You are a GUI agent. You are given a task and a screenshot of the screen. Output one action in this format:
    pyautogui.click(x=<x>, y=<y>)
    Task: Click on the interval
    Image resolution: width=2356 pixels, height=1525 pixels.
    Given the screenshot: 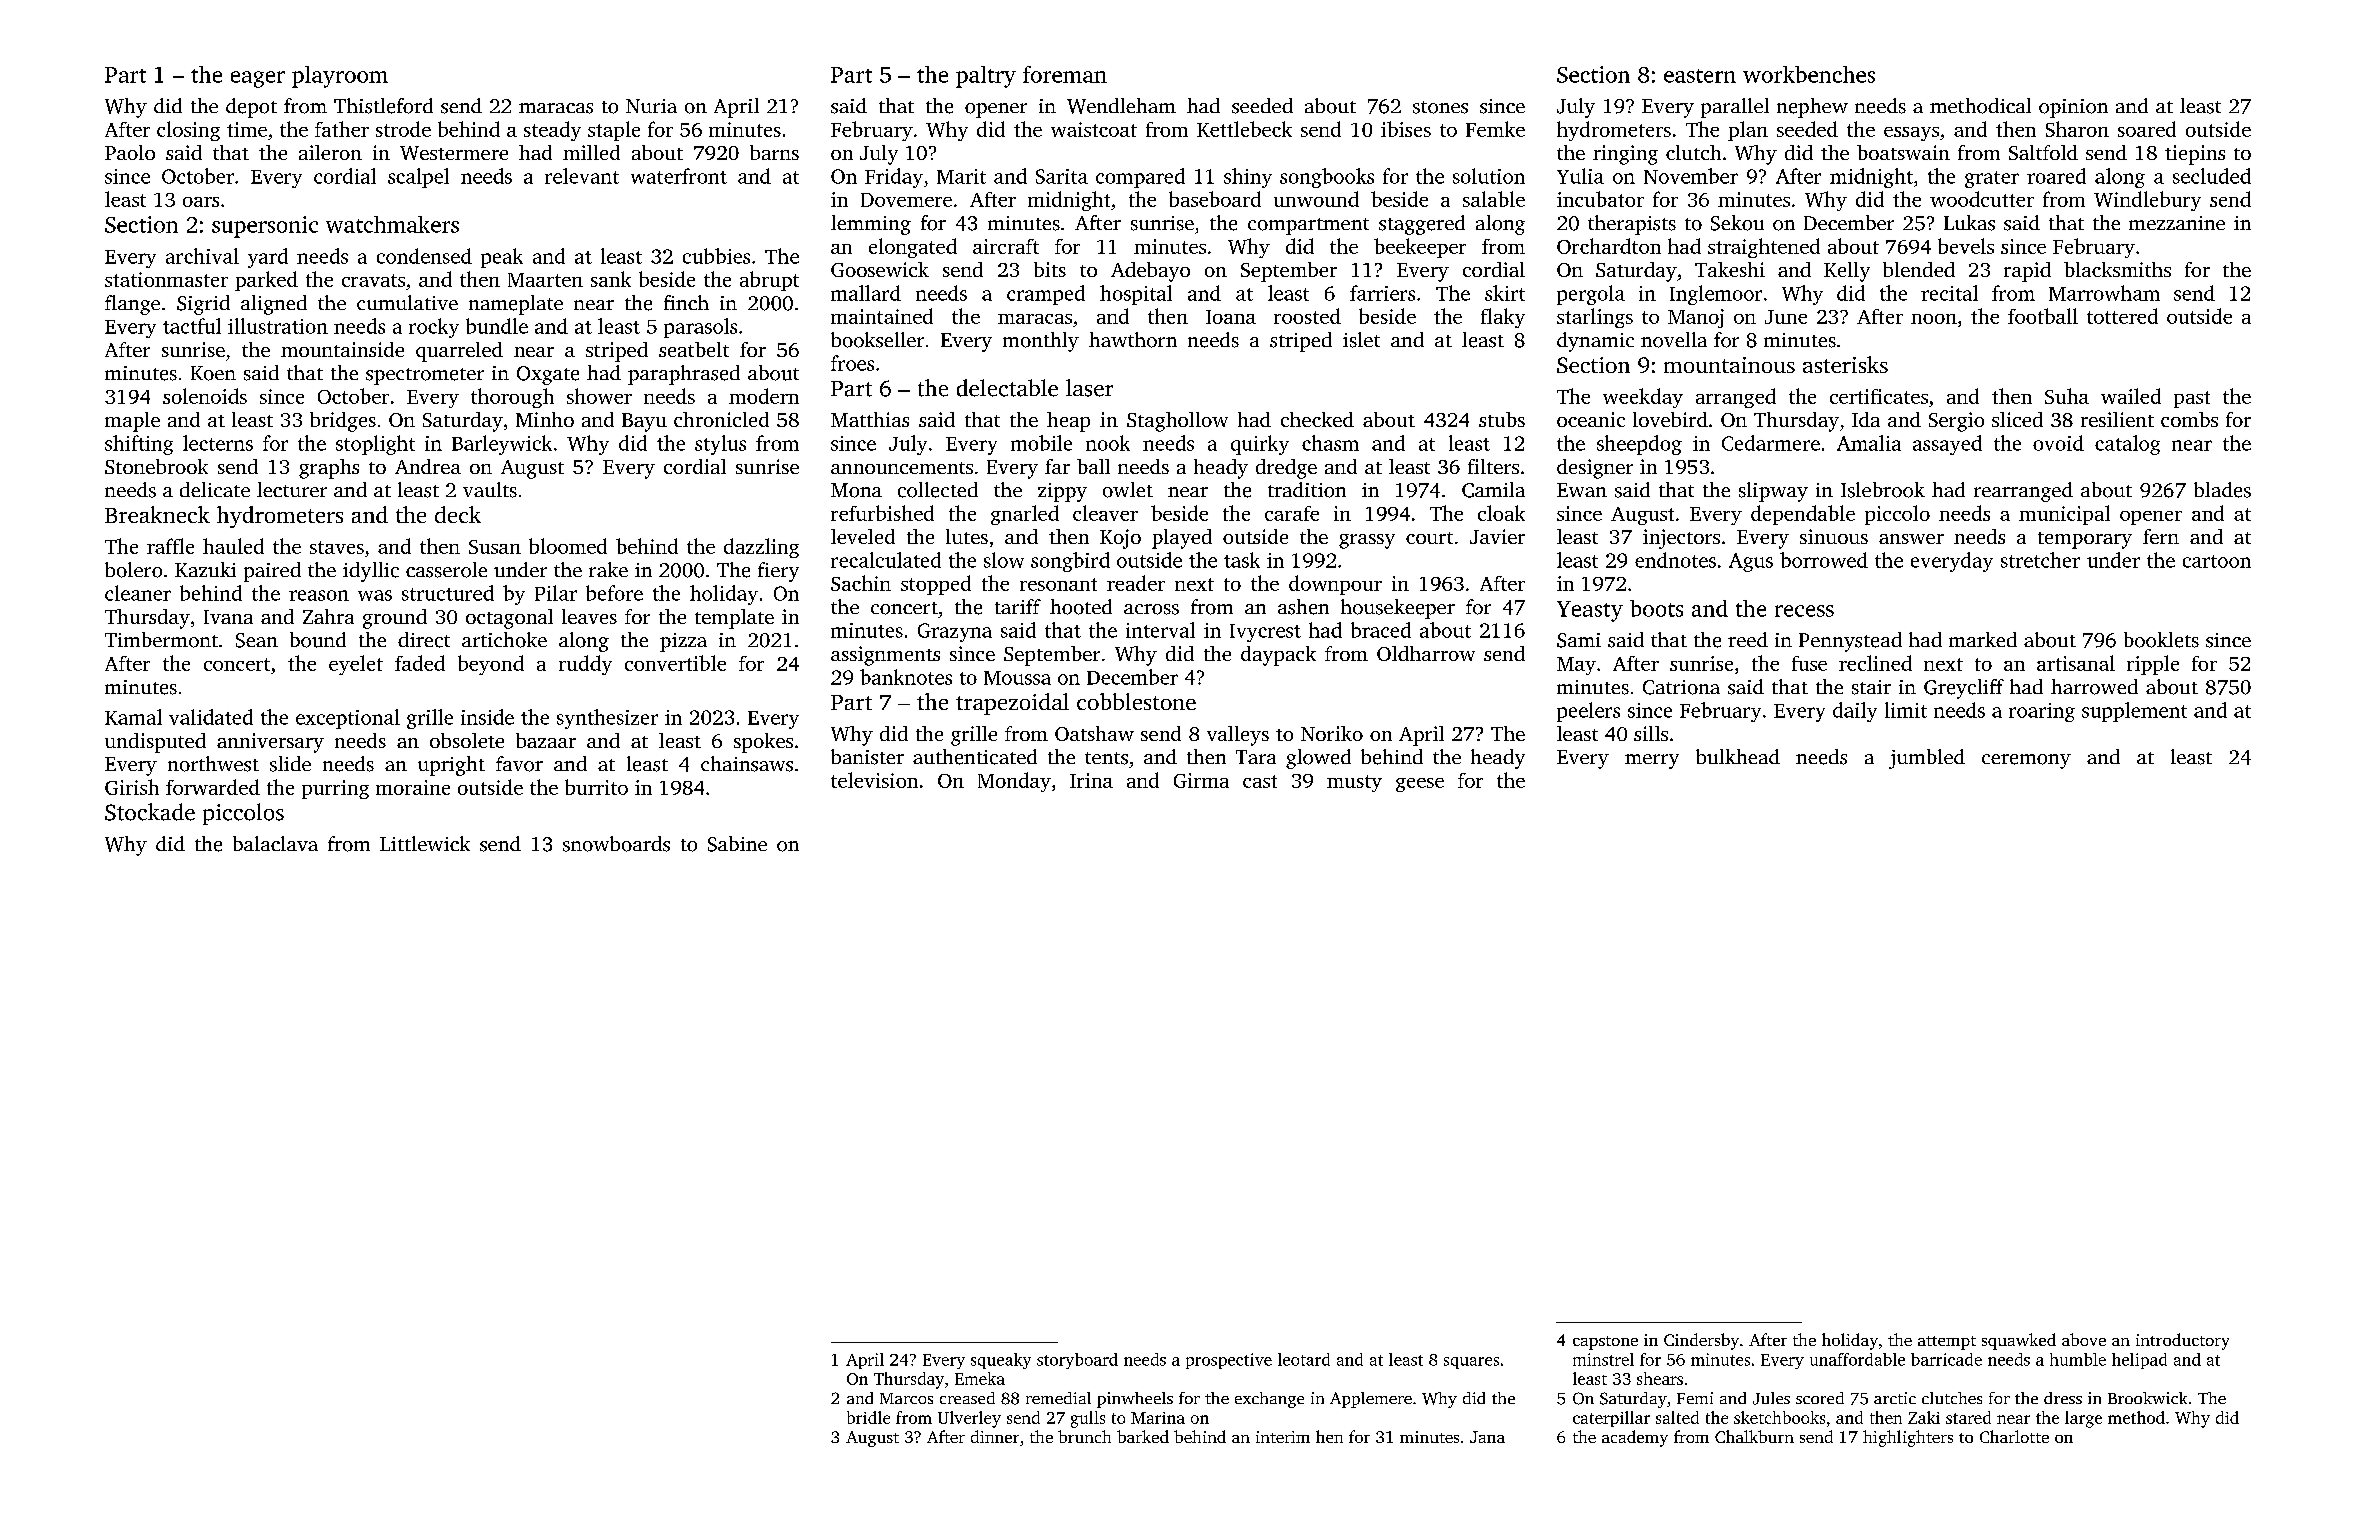 What is the action you would take?
    pyautogui.click(x=1160, y=630)
